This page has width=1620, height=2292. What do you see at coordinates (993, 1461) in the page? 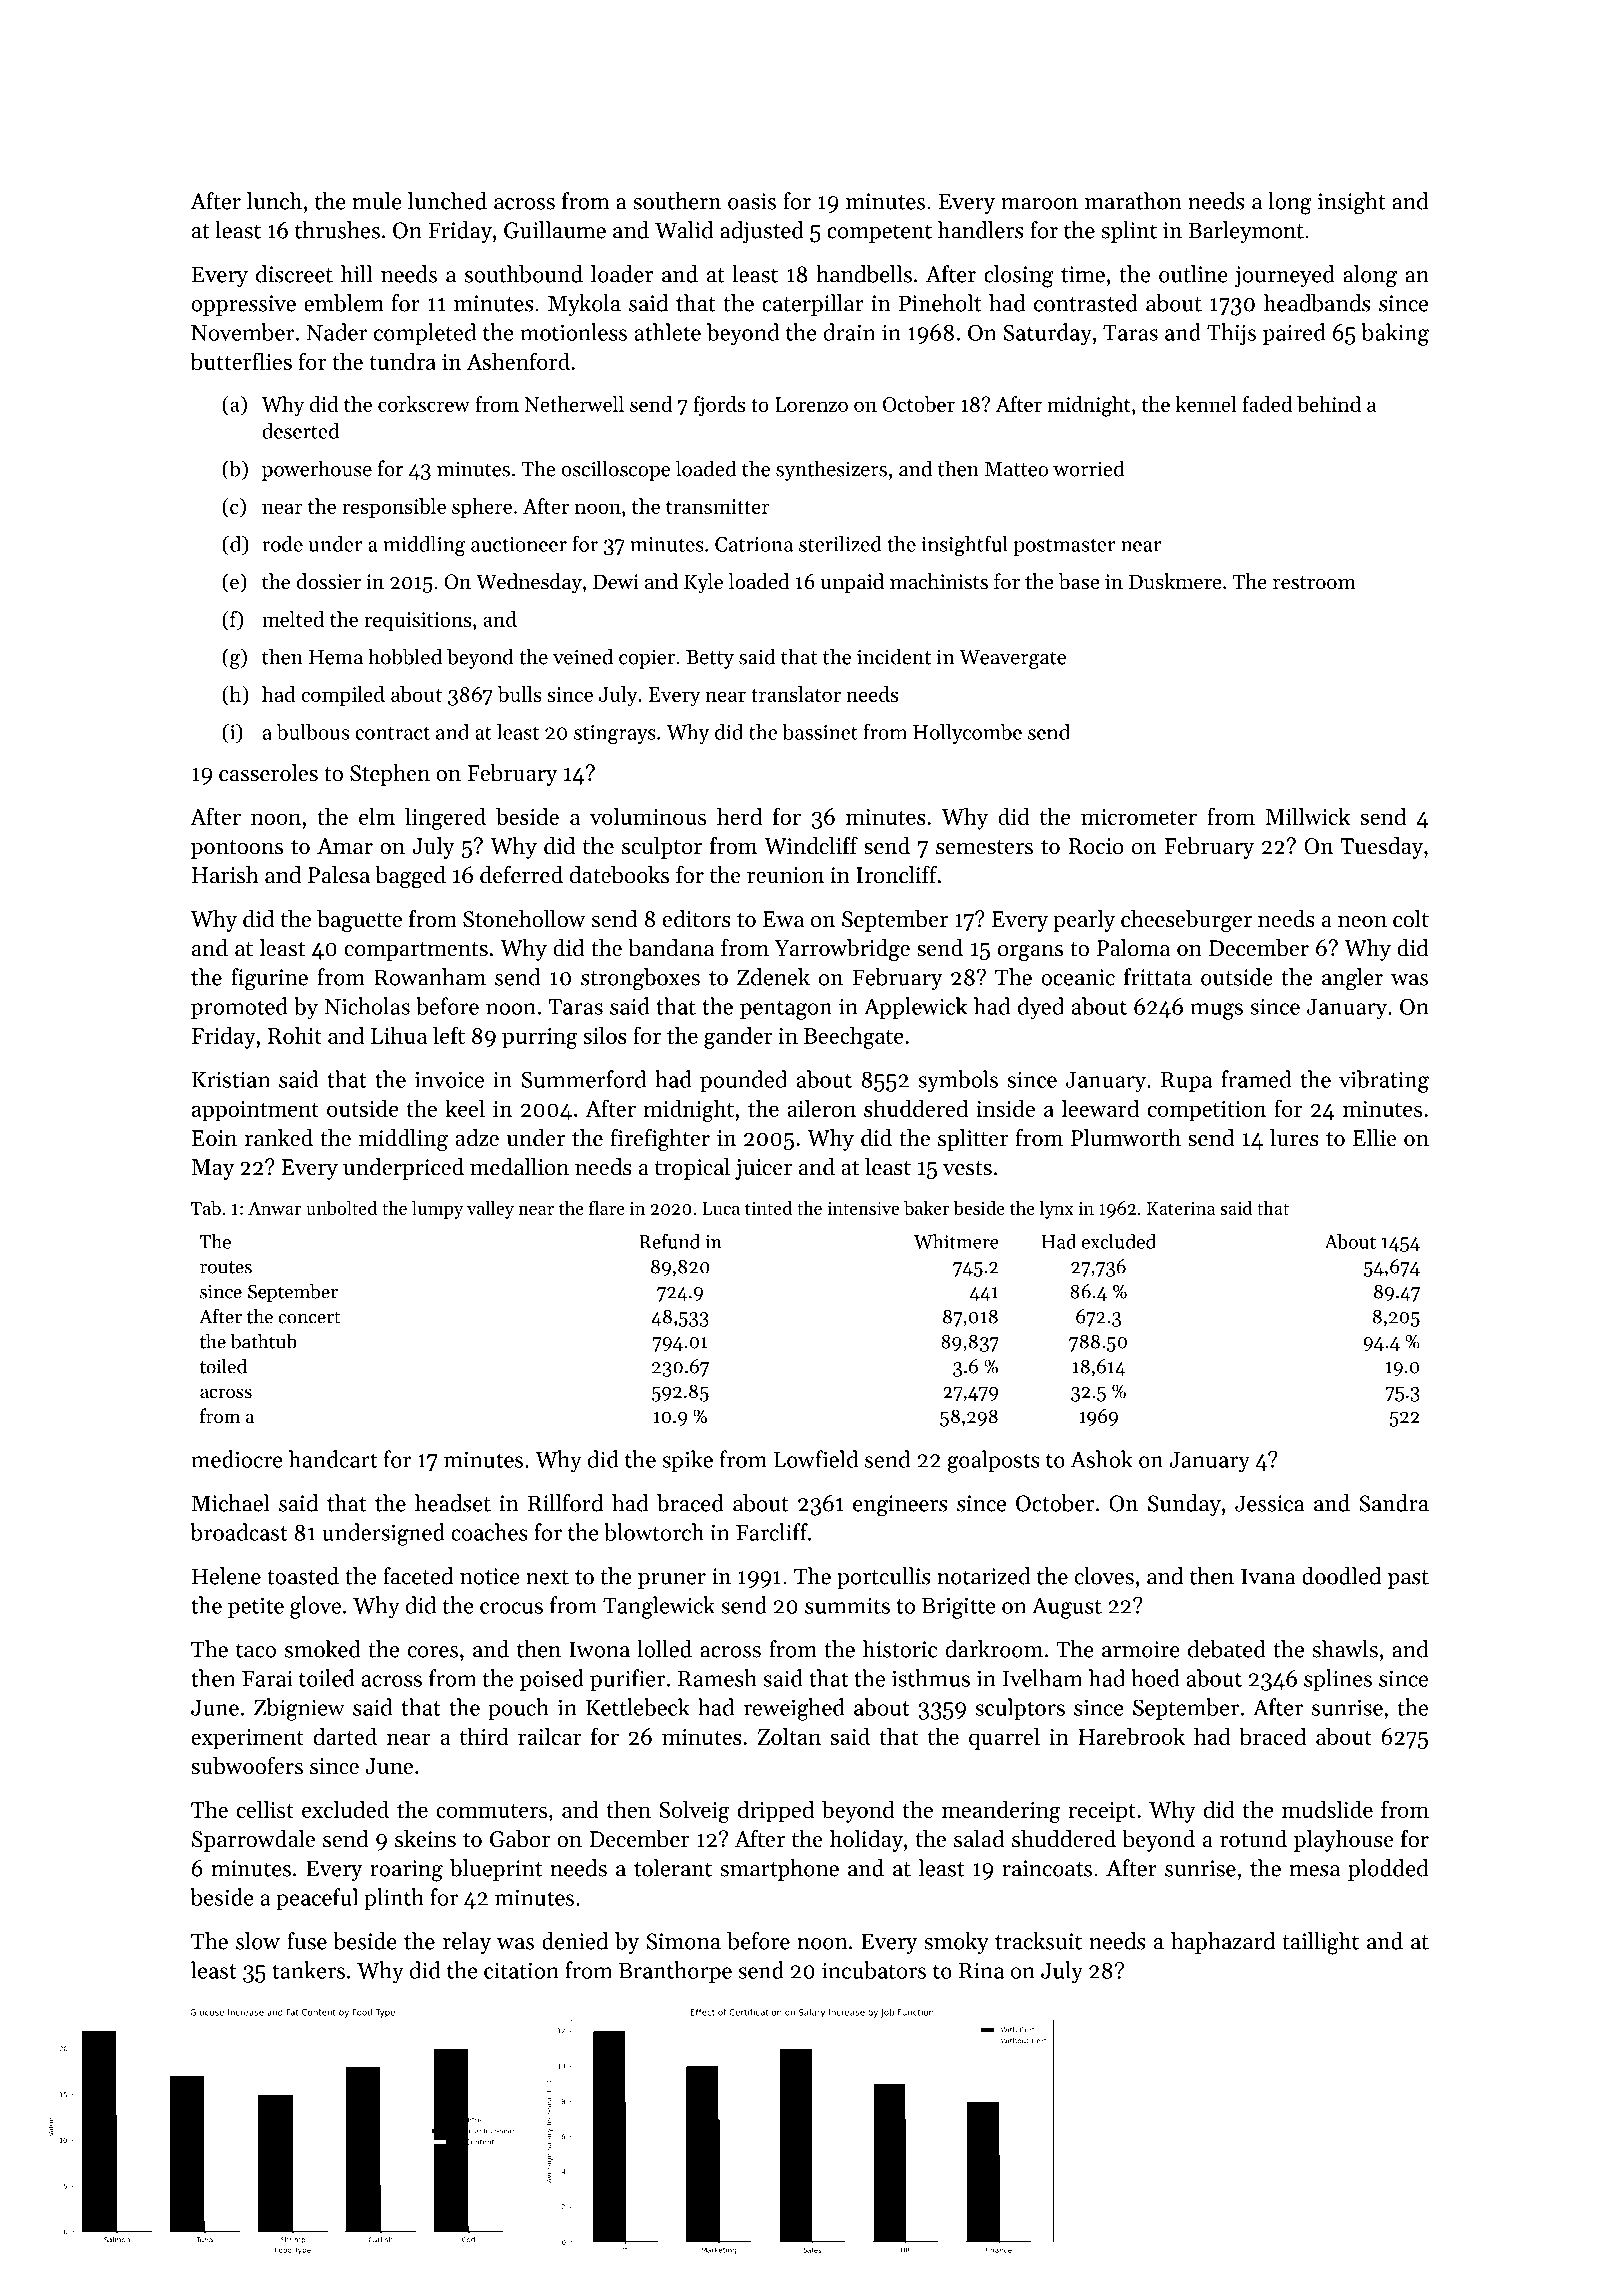
I see `goalposts` at bounding box center [993, 1461].
